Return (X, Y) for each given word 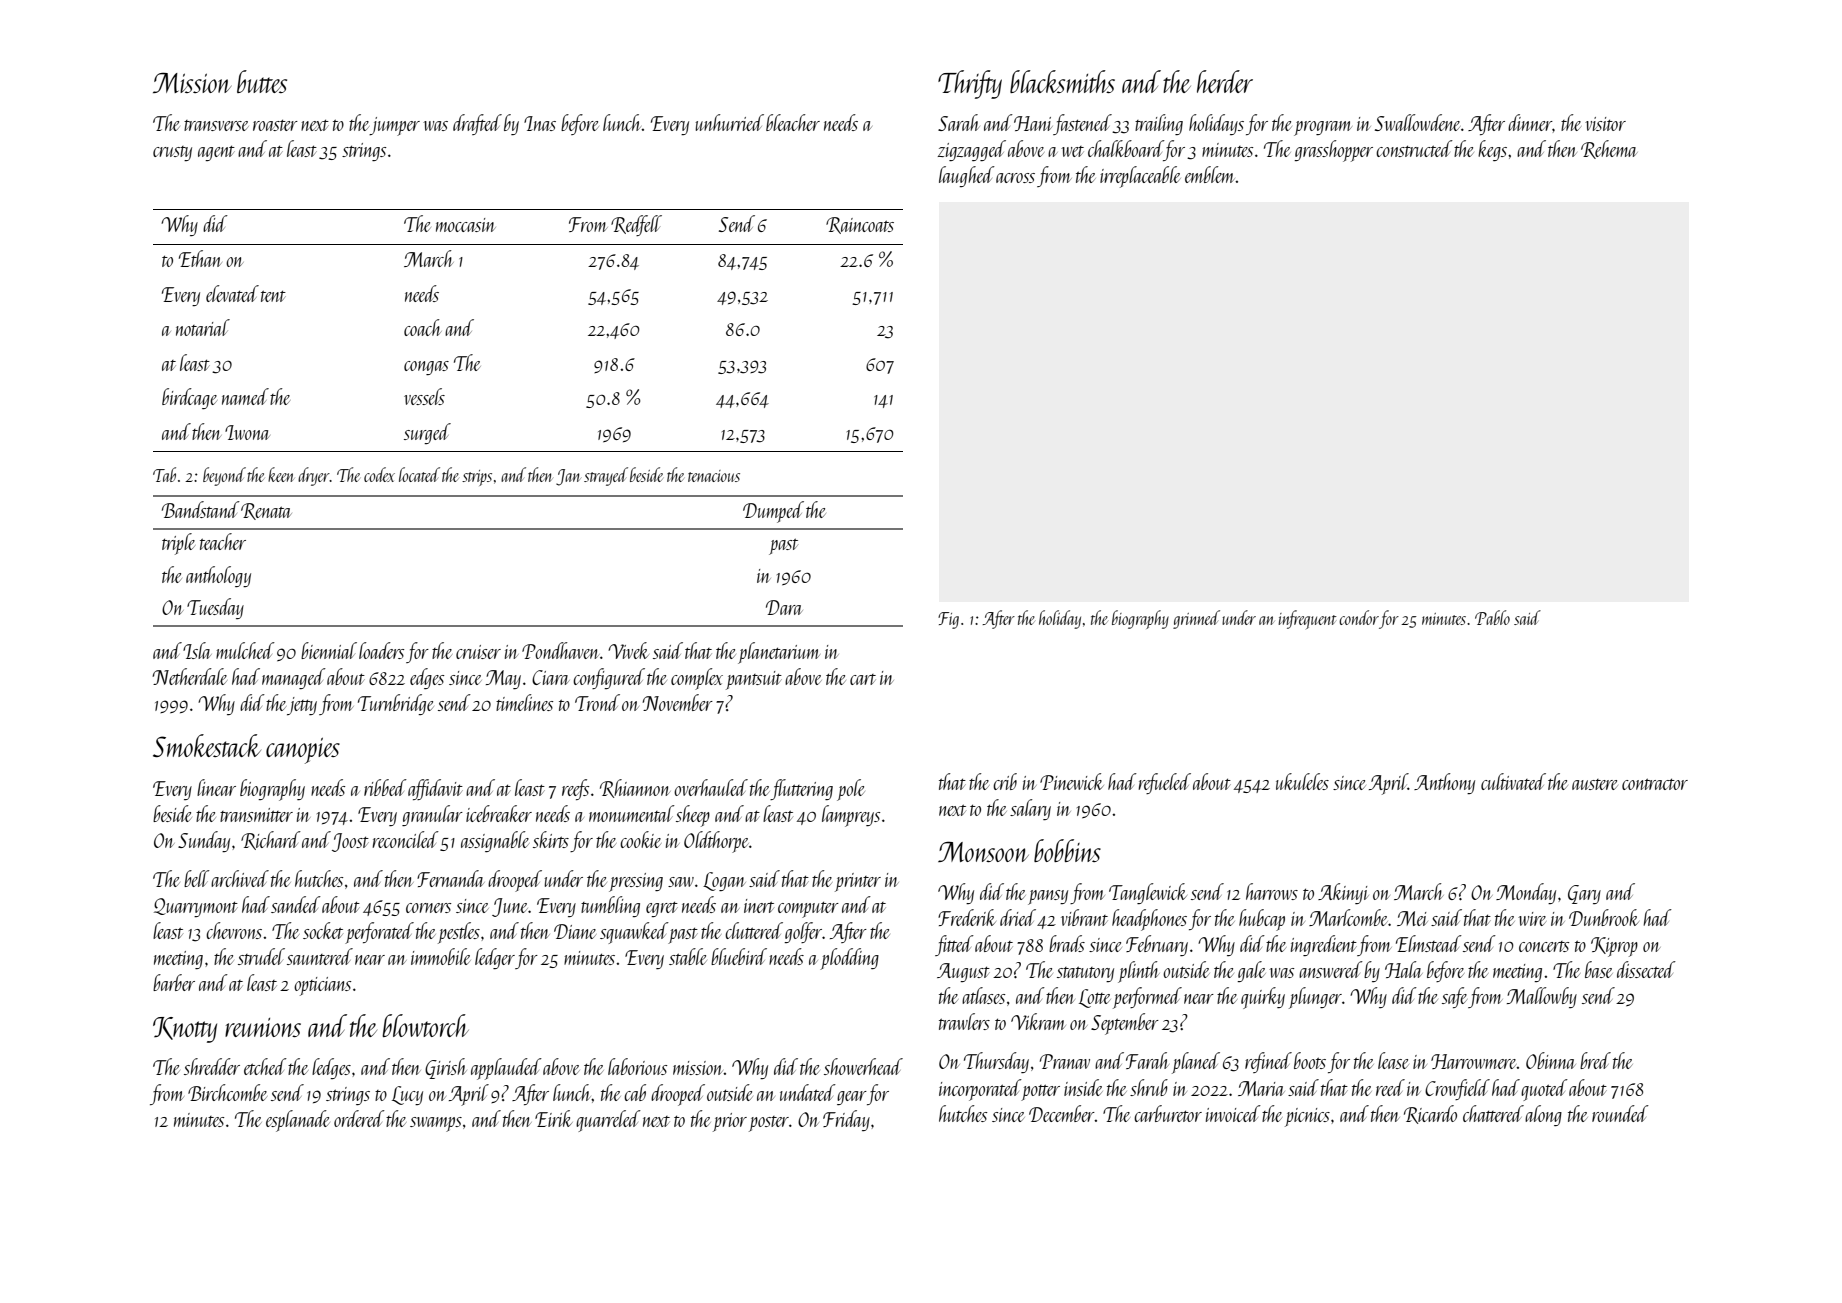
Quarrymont (196, 907)
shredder (212, 1066)
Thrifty (970, 84)
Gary (1584, 894)
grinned (1196, 619)
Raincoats (860, 225)
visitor (1605, 124)
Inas (540, 123)
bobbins (1067, 850)
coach (423, 327)
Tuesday (215, 608)
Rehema (1609, 149)
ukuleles (1302, 781)
